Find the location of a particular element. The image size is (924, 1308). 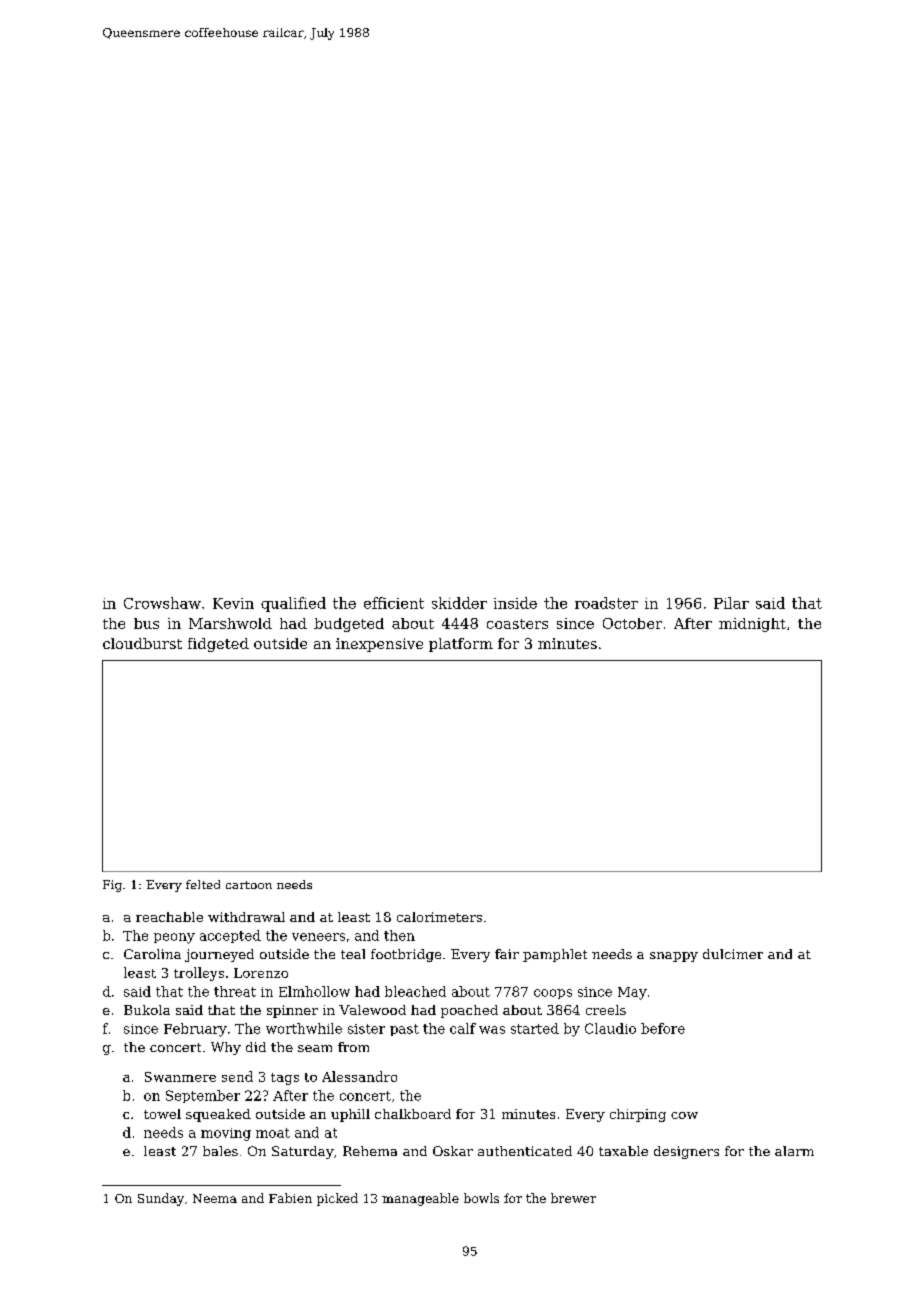

snappy is located at coordinates (674, 957).
